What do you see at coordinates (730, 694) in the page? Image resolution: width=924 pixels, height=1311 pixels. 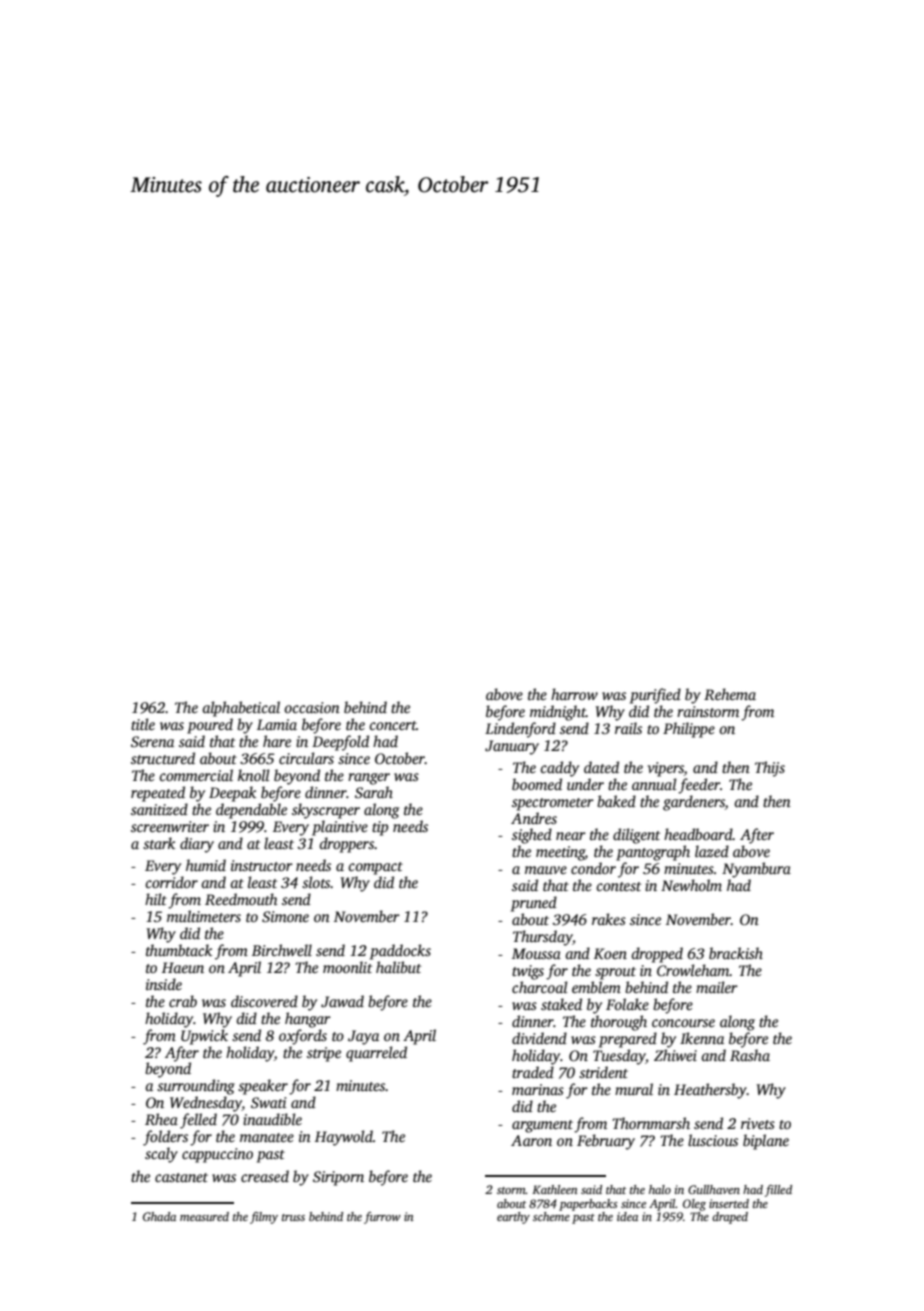 I see `Rehema` at bounding box center [730, 694].
